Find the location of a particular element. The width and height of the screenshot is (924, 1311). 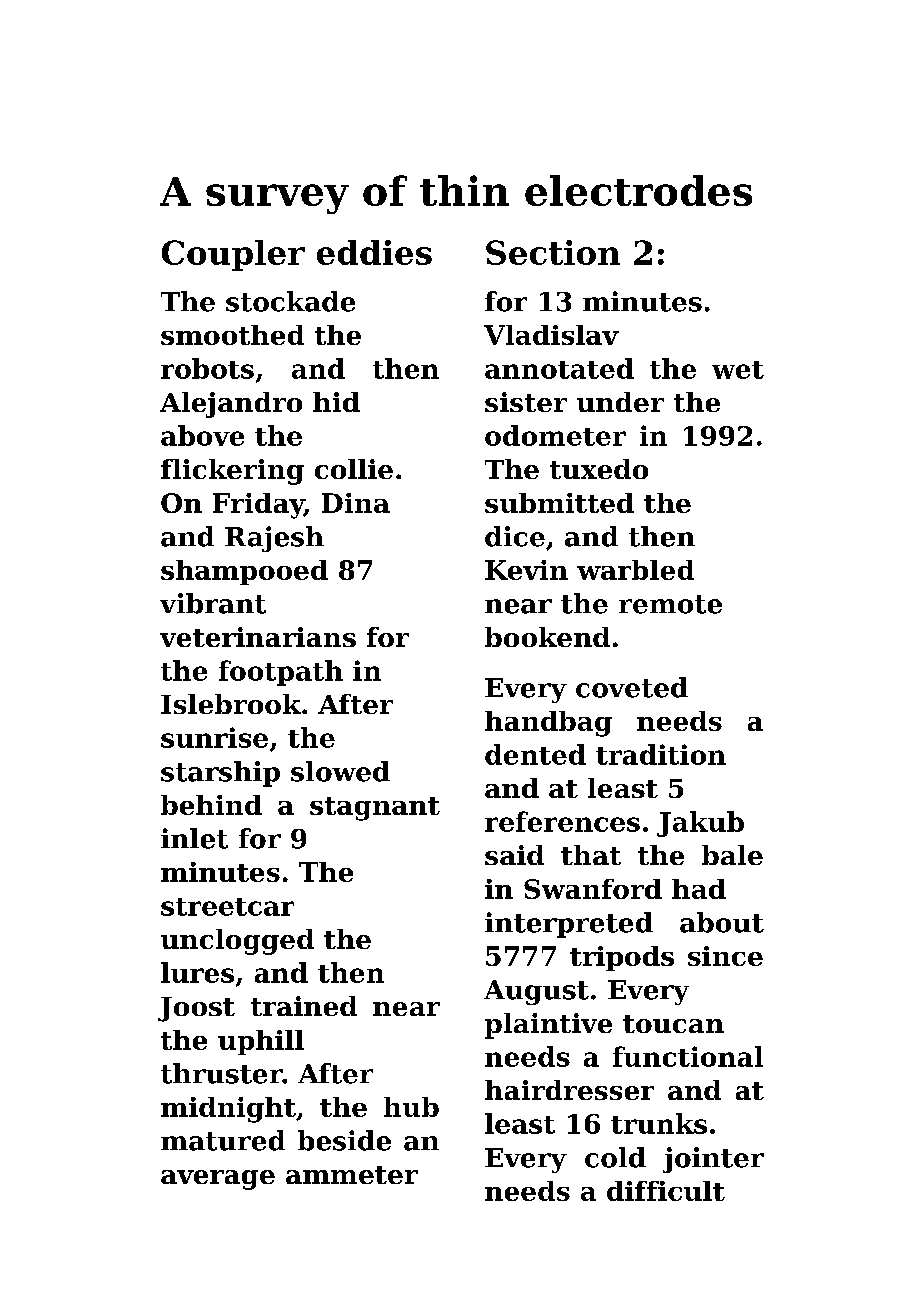

wet is located at coordinates (738, 370).
